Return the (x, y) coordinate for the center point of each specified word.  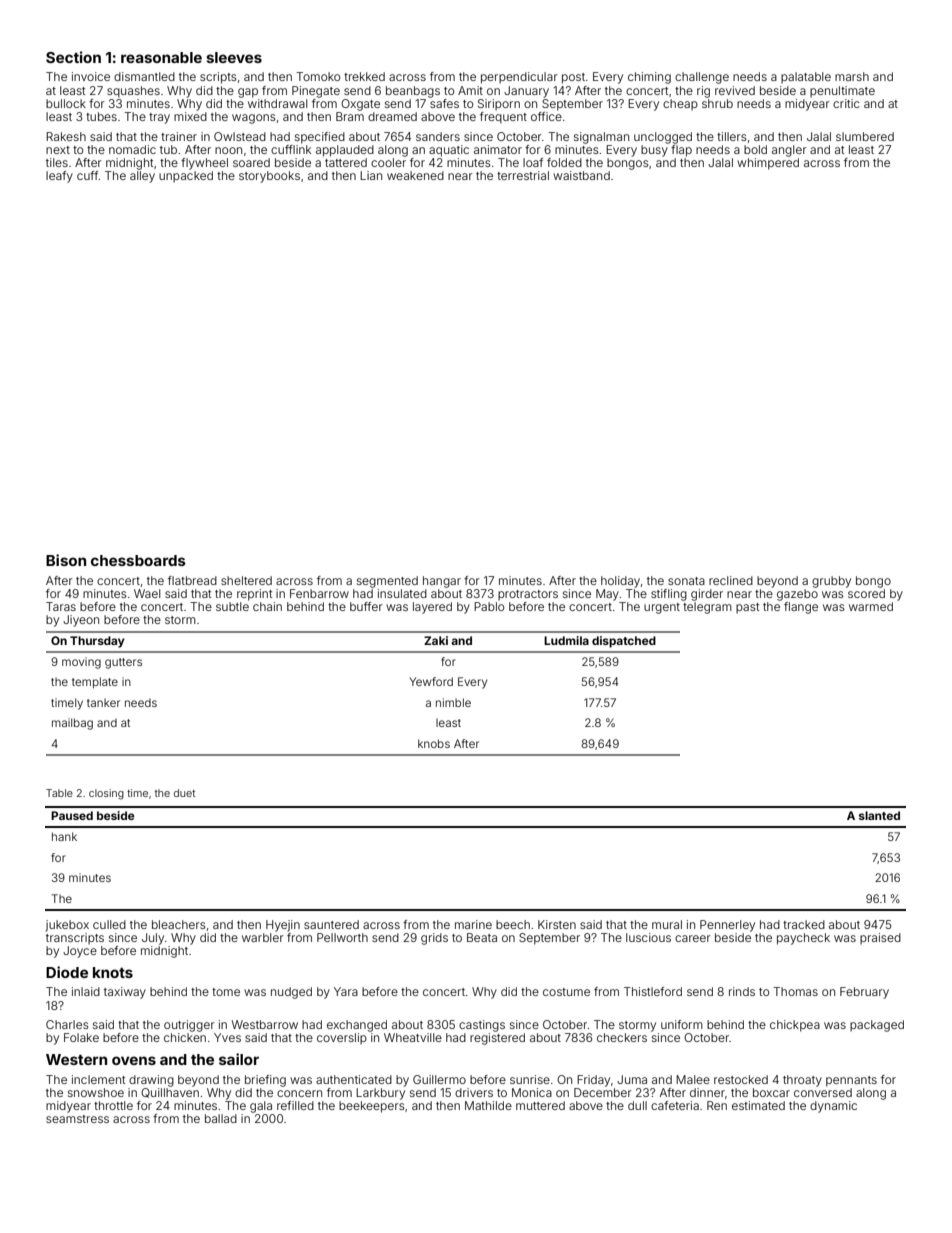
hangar (442, 582)
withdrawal (277, 103)
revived (735, 90)
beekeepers (372, 1107)
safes (444, 103)
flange (801, 608)
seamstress (77, 1119)
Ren (717, 1105)
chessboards (138, 560)
